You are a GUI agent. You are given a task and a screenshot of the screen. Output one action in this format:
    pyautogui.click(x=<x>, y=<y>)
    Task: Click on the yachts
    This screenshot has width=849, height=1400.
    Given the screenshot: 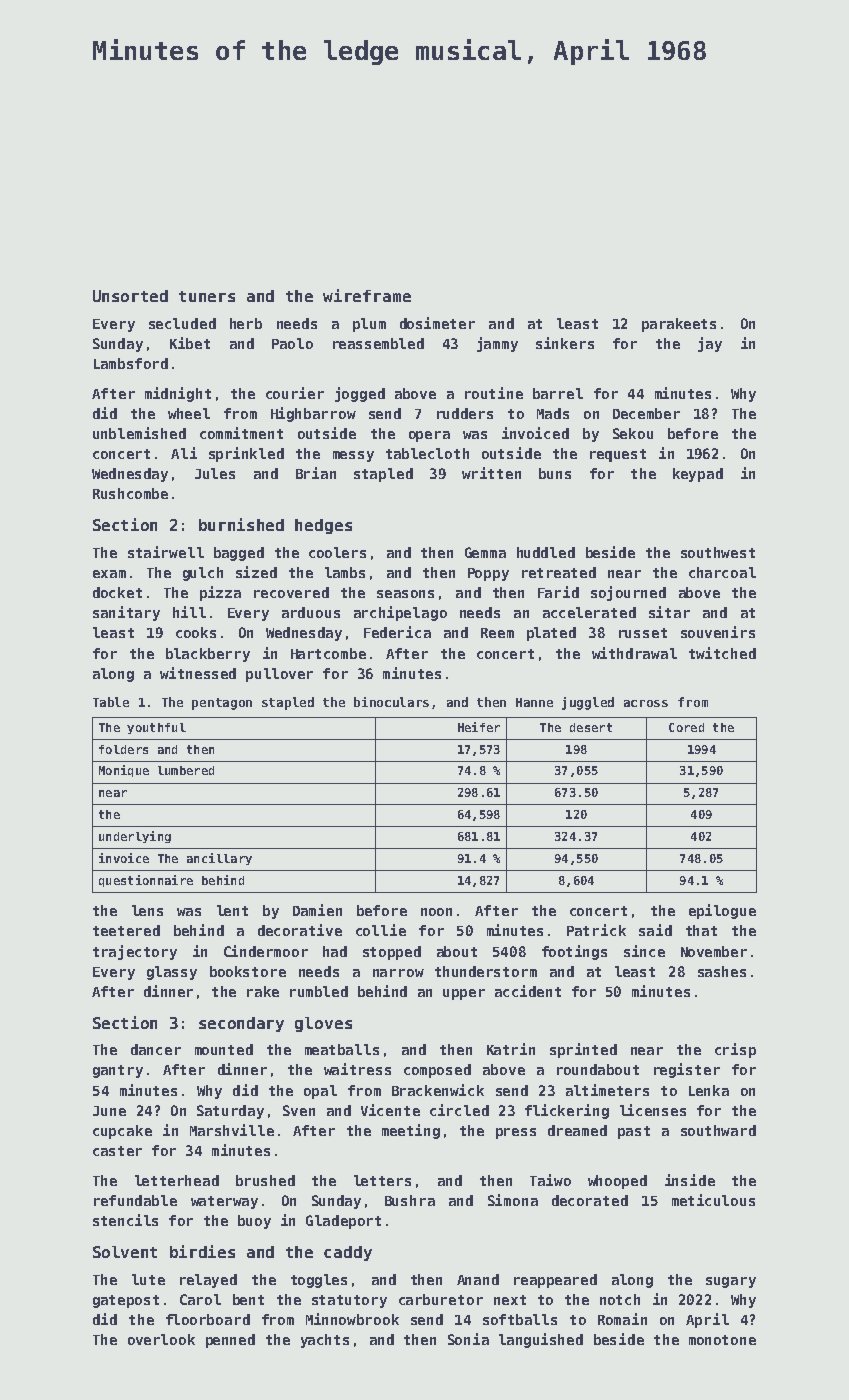 What is the action you would take?
    pyautogui.click(x=325, y=1341)
